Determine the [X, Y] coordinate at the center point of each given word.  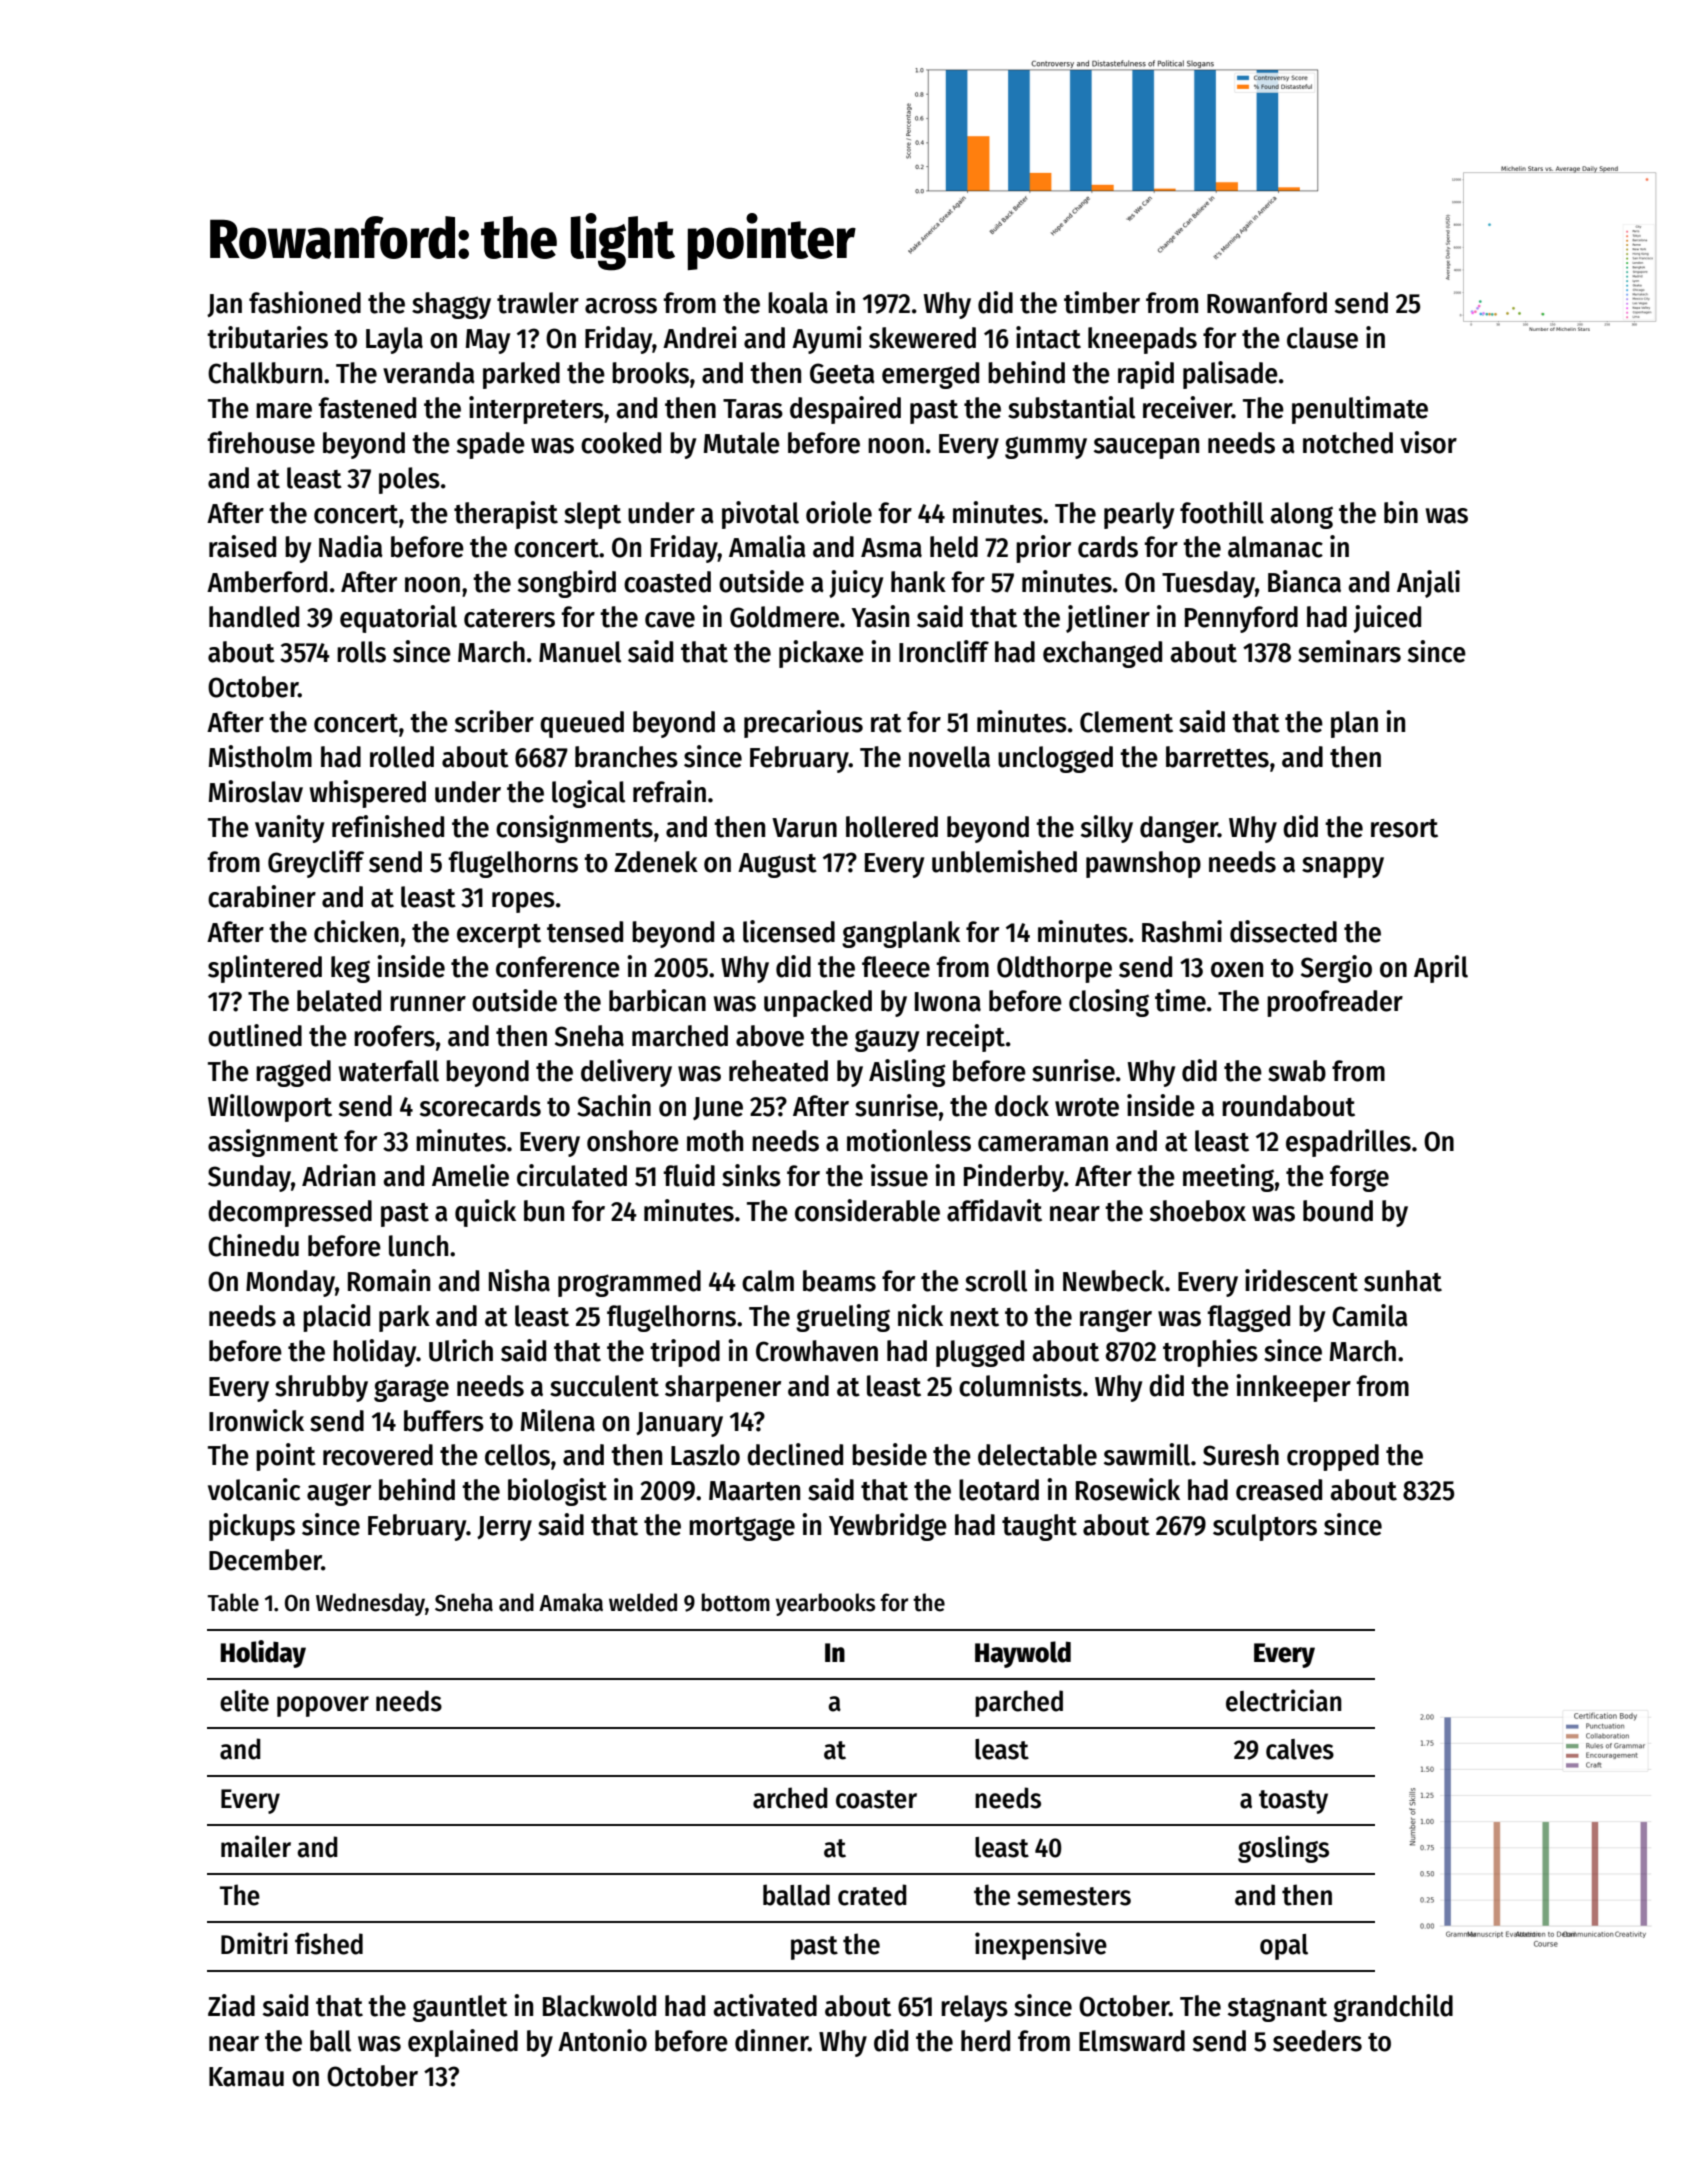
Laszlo [705, 1455]
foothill [1222, 512]
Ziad [231, 2005]
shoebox [1198, 1211]
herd [985, 2041]
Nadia [351, 546]
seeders [1317, 2041]
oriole [839, 512]
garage [411, 1390]
